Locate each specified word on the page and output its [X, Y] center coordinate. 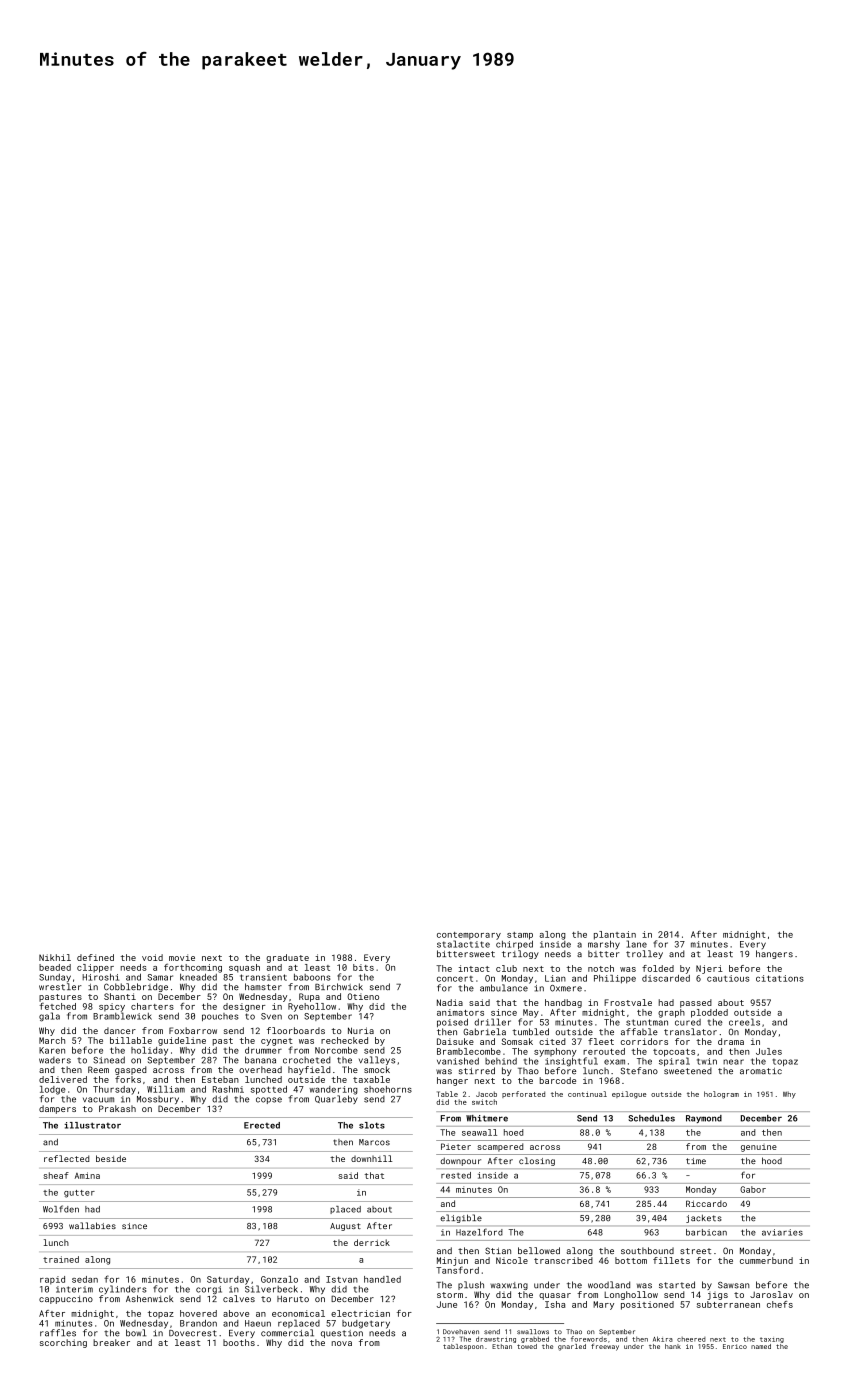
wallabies [92, 1225]
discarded [666, 978]
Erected [262, 1125]
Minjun [452, 1261]
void [152, 957]
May [531, 1013]
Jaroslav [771, 1294]
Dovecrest [193, 1333]
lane [637, 944]
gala [49, 1017]
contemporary [469, 936]
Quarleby [336, 1099]
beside [111, 1158]
